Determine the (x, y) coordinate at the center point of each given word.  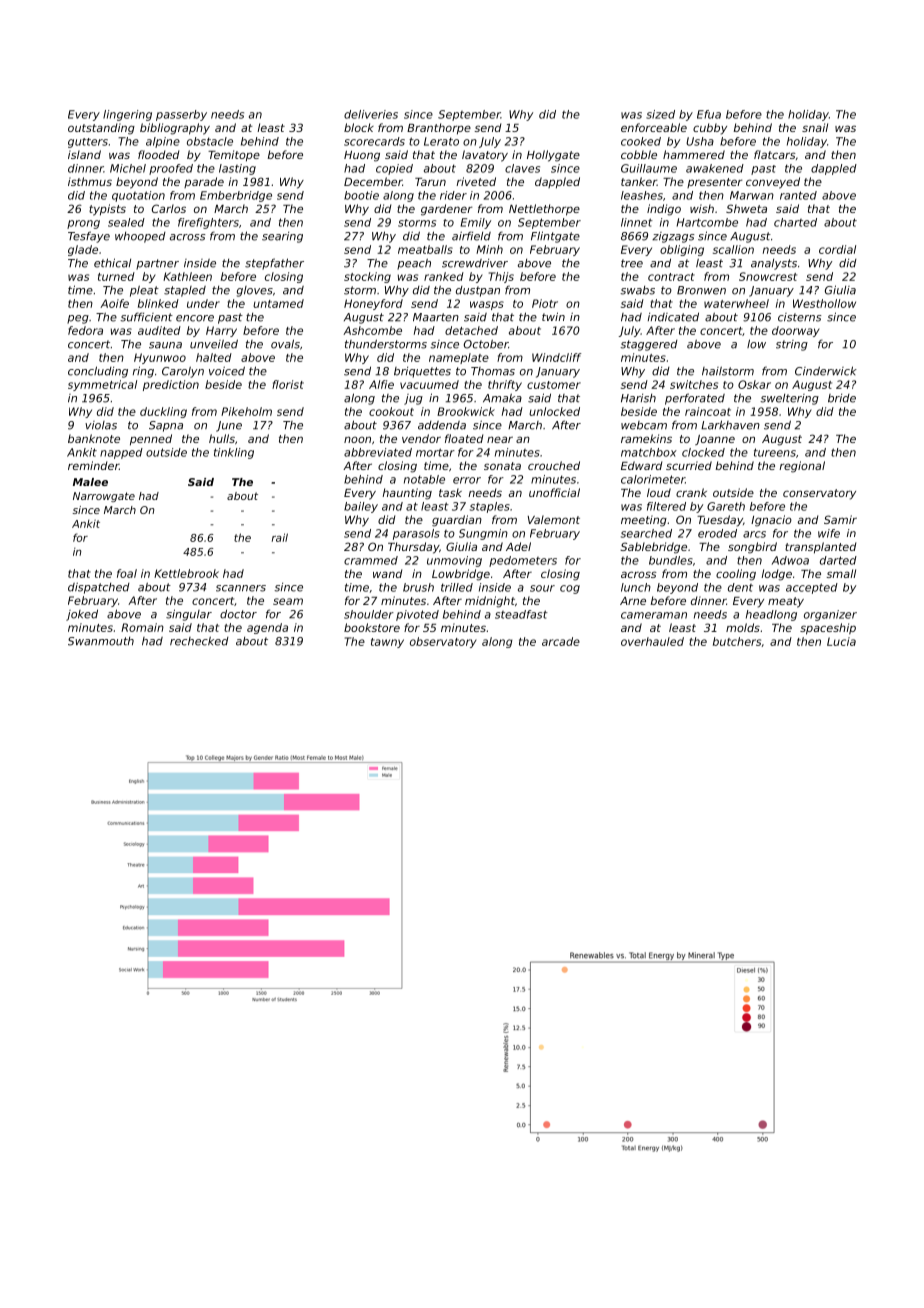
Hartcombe (707, 222)
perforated (695, 399)
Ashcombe (372, 330)
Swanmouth (101, 641)
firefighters (208, 223)
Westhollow (824, 303)
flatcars (774, 154)
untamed (278, 303)
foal (127, 573)
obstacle (210, 141)
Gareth (726, 506)
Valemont (553, 519)
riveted (476, 181)
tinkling (234, 453)
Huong (362, 156)
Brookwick (466, 411)
